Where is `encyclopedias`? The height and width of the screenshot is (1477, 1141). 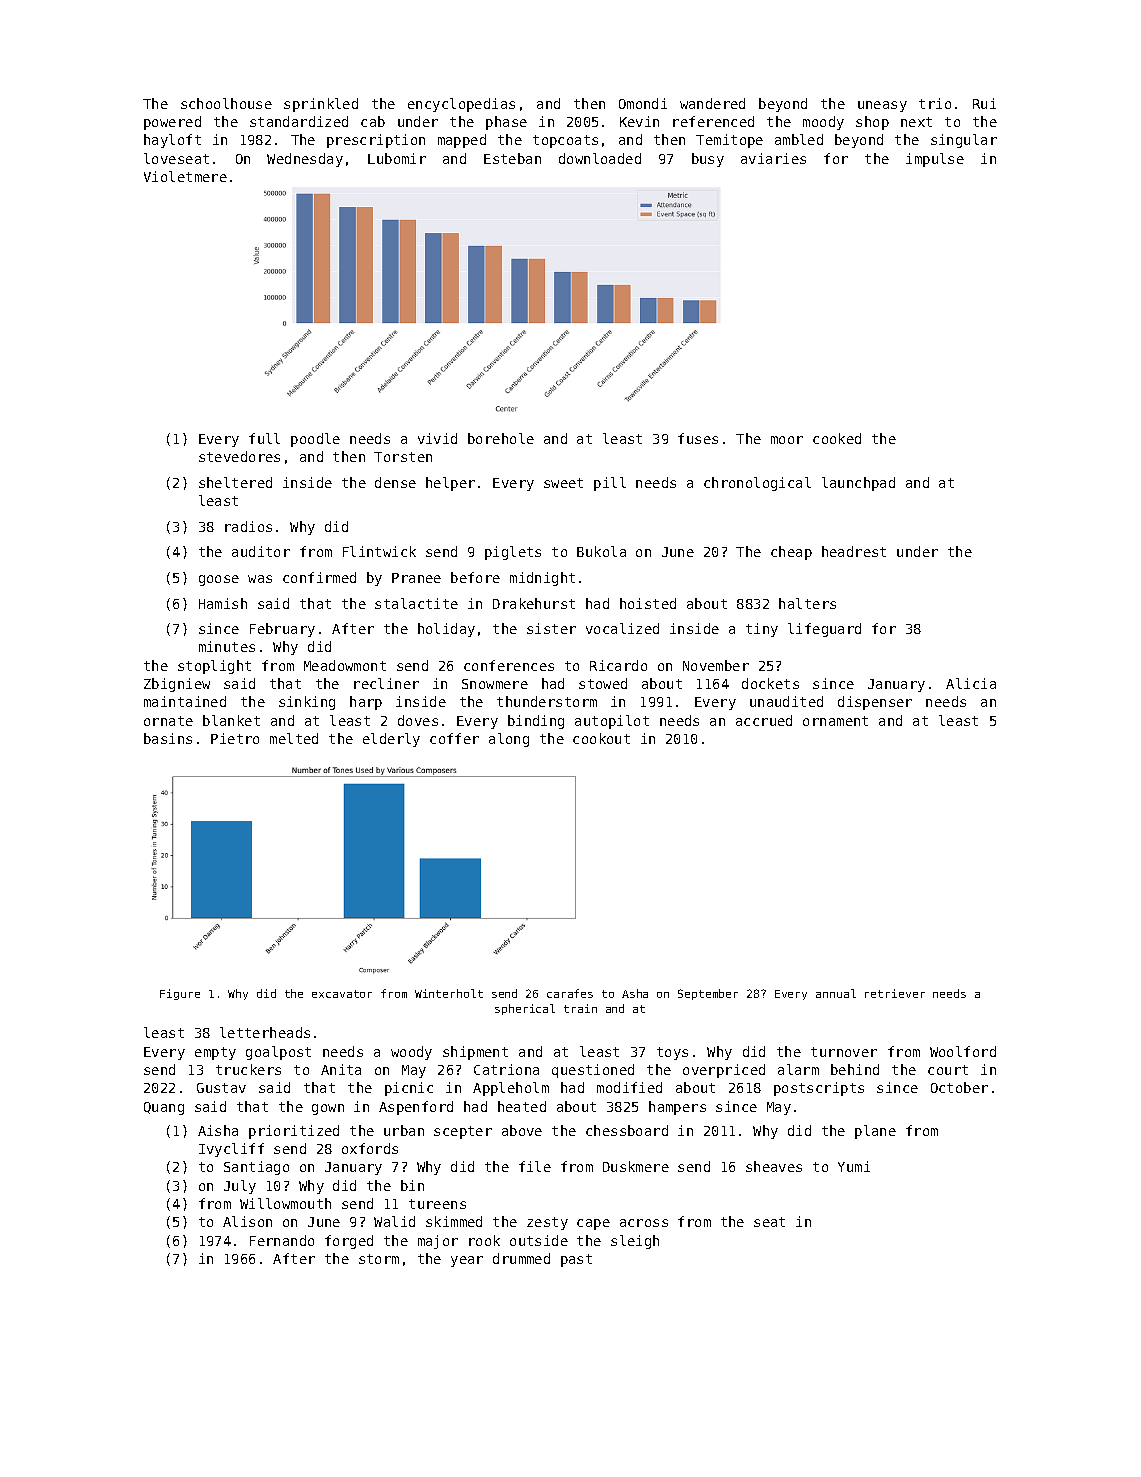 encyclopedias is located at coordinates (461, 105).
